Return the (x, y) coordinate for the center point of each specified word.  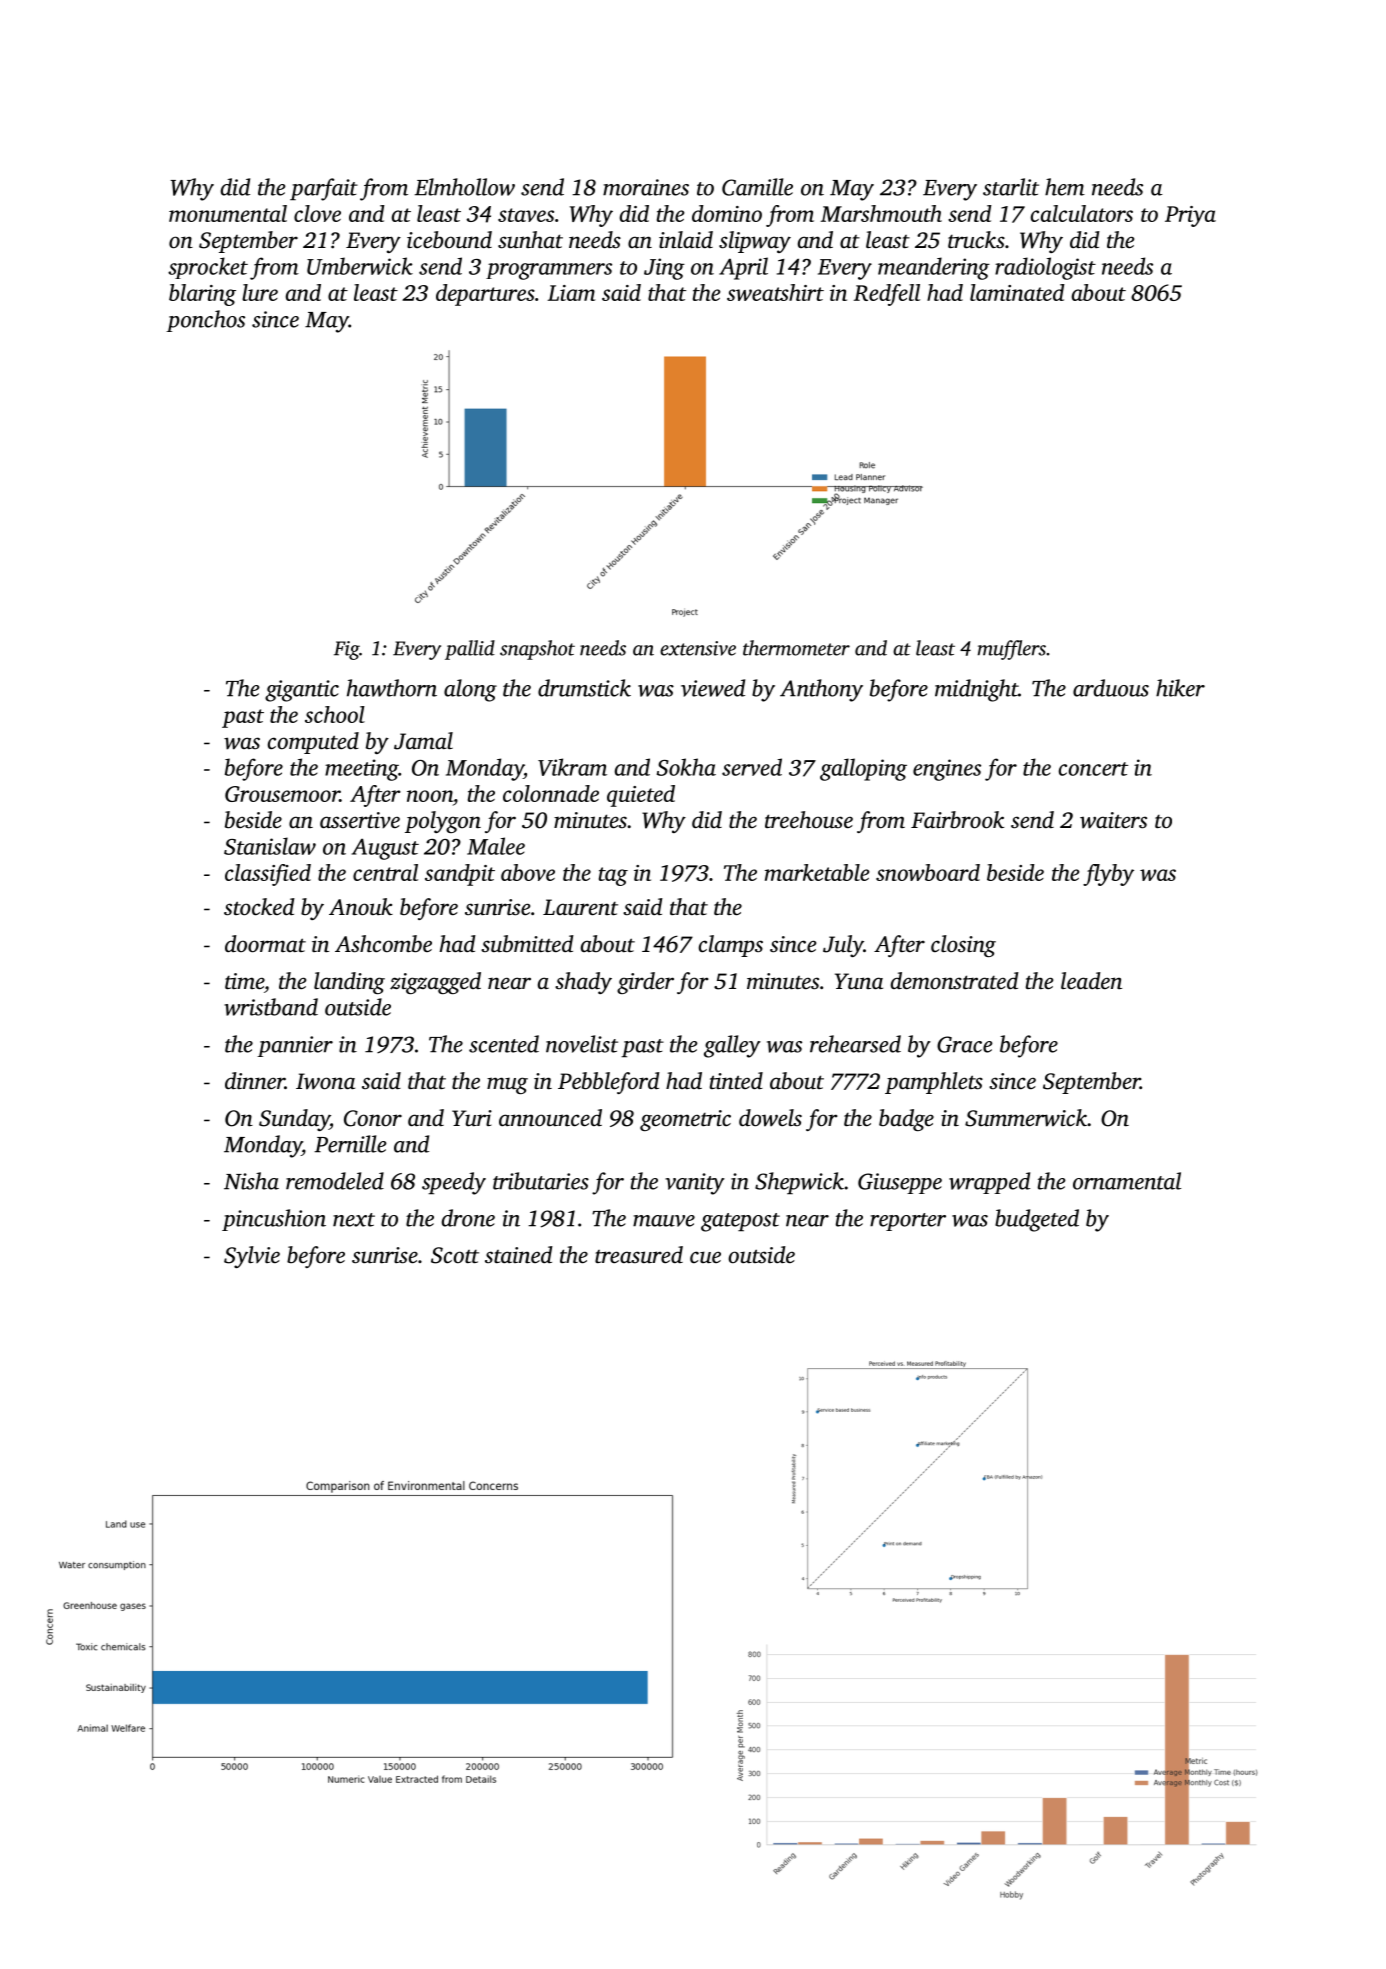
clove (317, 213)
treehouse (809, 820)
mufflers (1012, 650)
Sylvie (252, 1257)
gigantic (302, 691)
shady (583, 983)
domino (727, 213)
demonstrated (955, 981)
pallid (470, 650)
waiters (1113, 820)
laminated (1017, 292)
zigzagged (435, 983)
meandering (934, 268)
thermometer (796, 648)
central (385, 872)
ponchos (205, 321)
